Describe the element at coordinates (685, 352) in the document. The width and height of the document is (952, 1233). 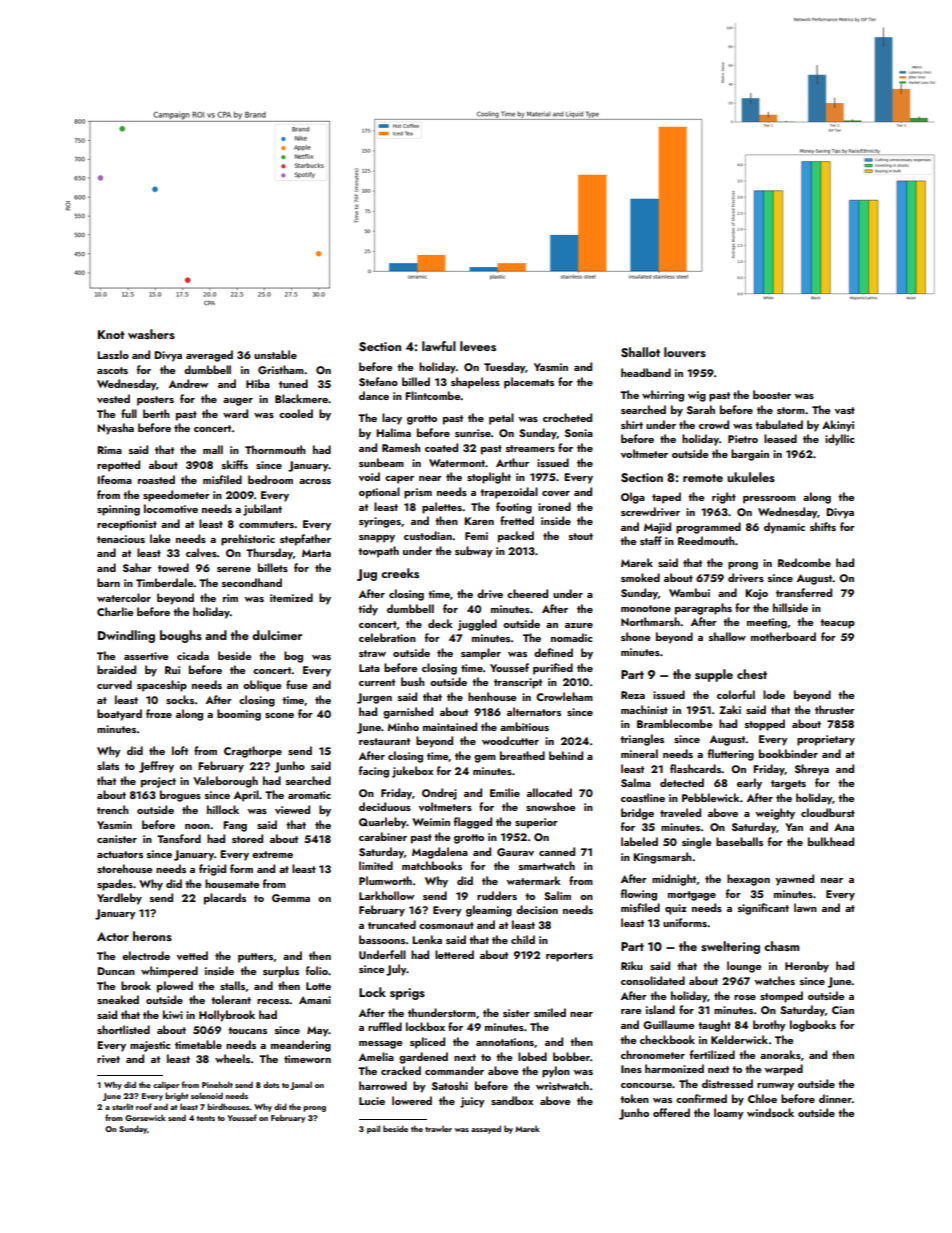
I see `louvers` at that location.
